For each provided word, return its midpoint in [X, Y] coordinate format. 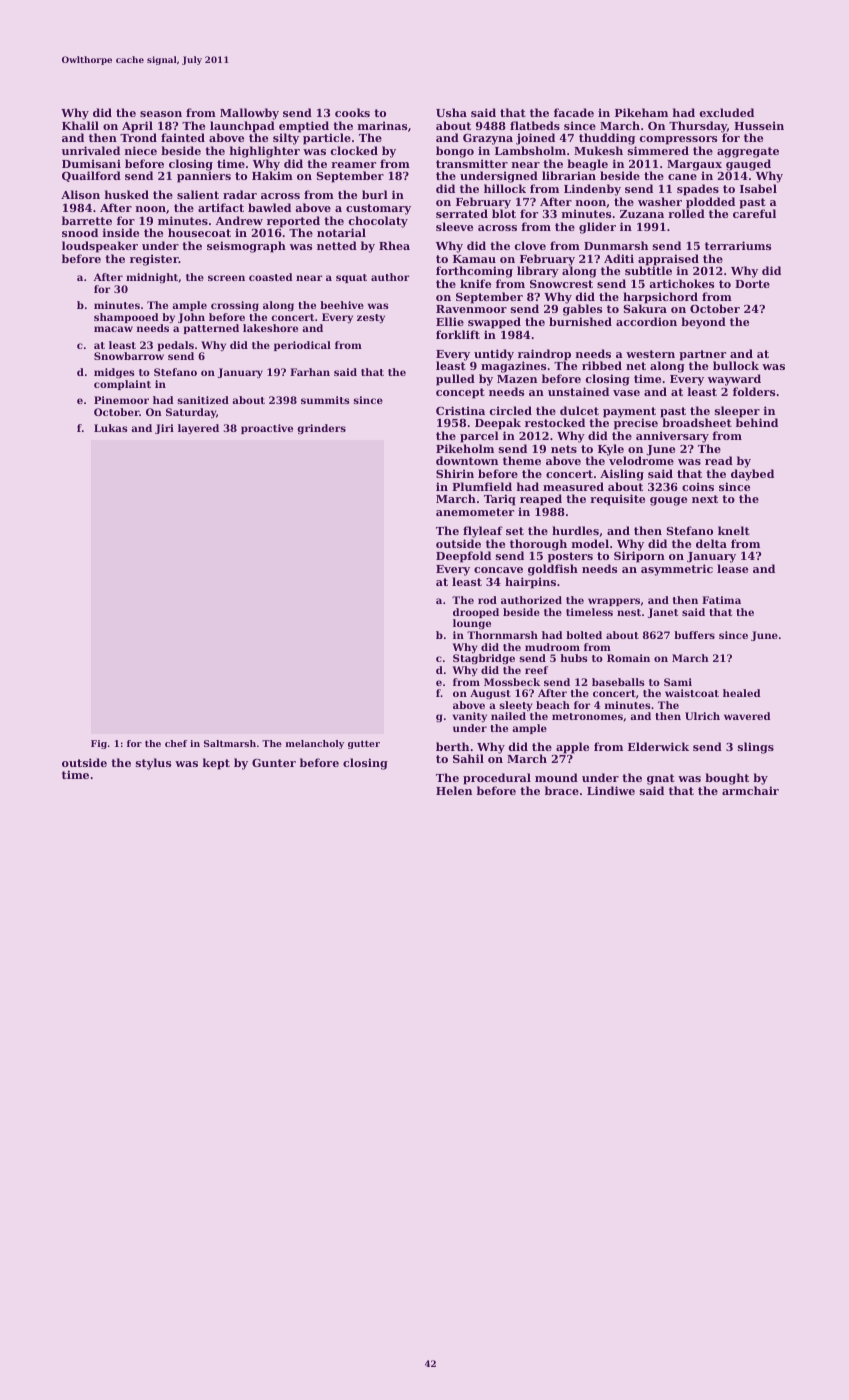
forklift [458, 334]
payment [629, 413]
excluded [727, 112]
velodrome [641, 461]
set [515, 531]
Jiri [164, 429]
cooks [352, 112]
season [161, 114]
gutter [364, 744]
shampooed [126, 318]
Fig [99, 744]
